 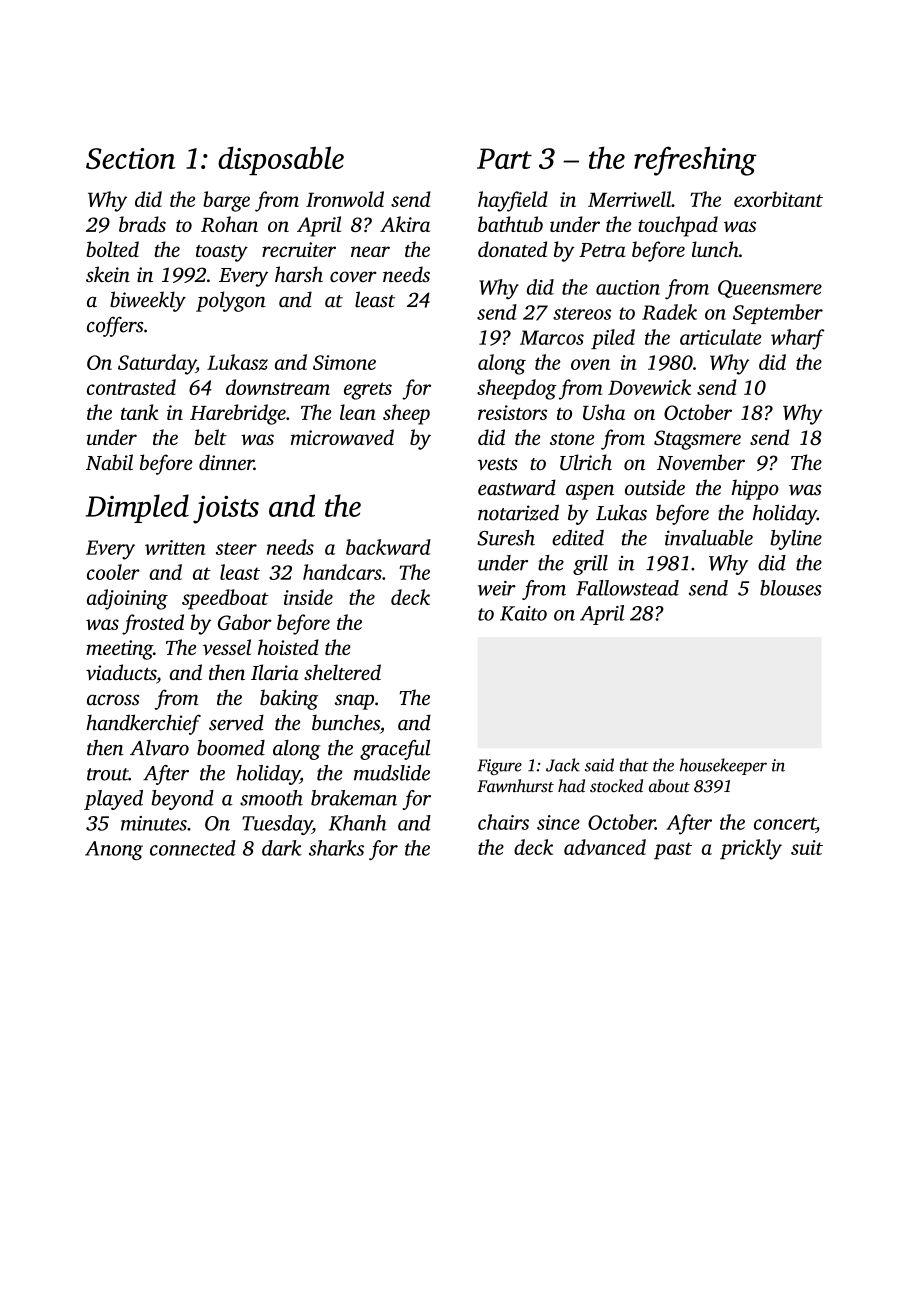 I want to click on disposable, so click(x=281, y=160).
